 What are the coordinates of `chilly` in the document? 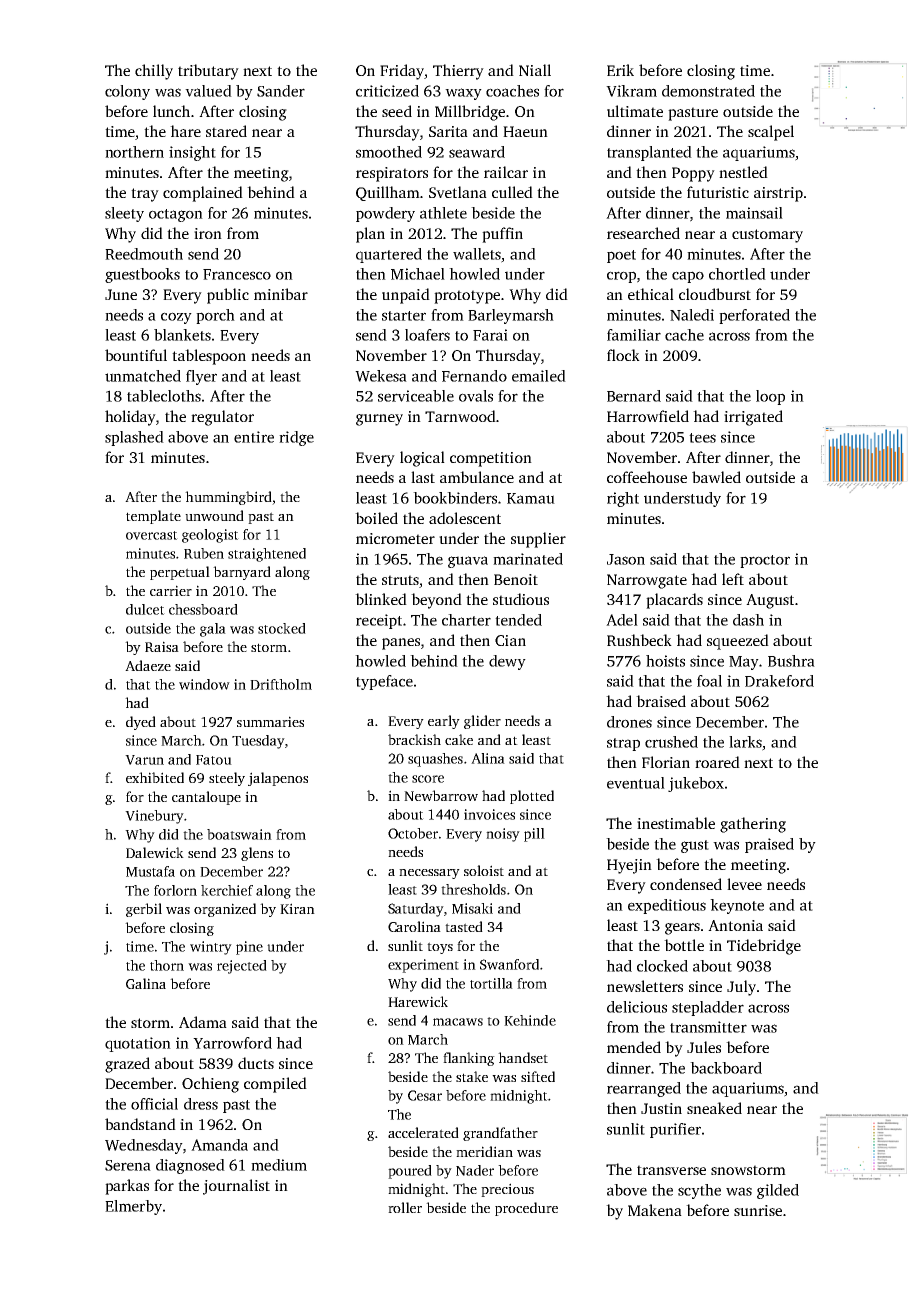 It's located at (154, 72).
